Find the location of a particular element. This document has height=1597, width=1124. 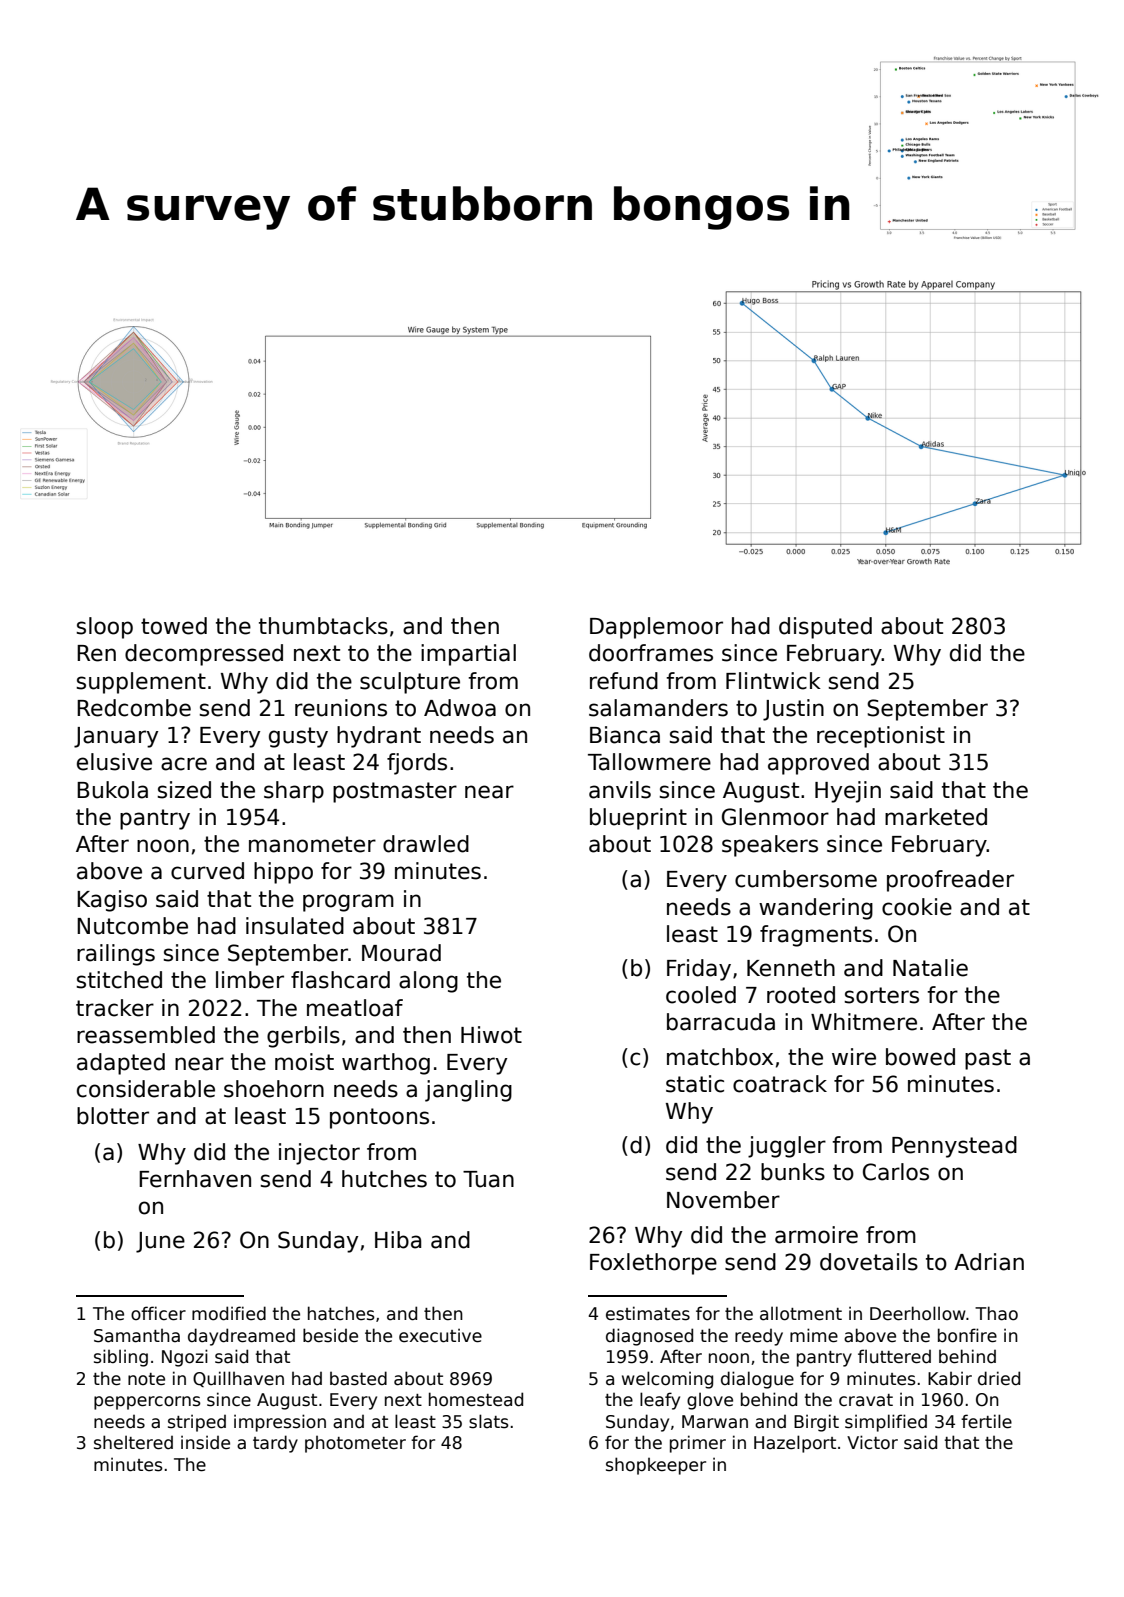

thumbtacks is located at coordinates (323, 626).
